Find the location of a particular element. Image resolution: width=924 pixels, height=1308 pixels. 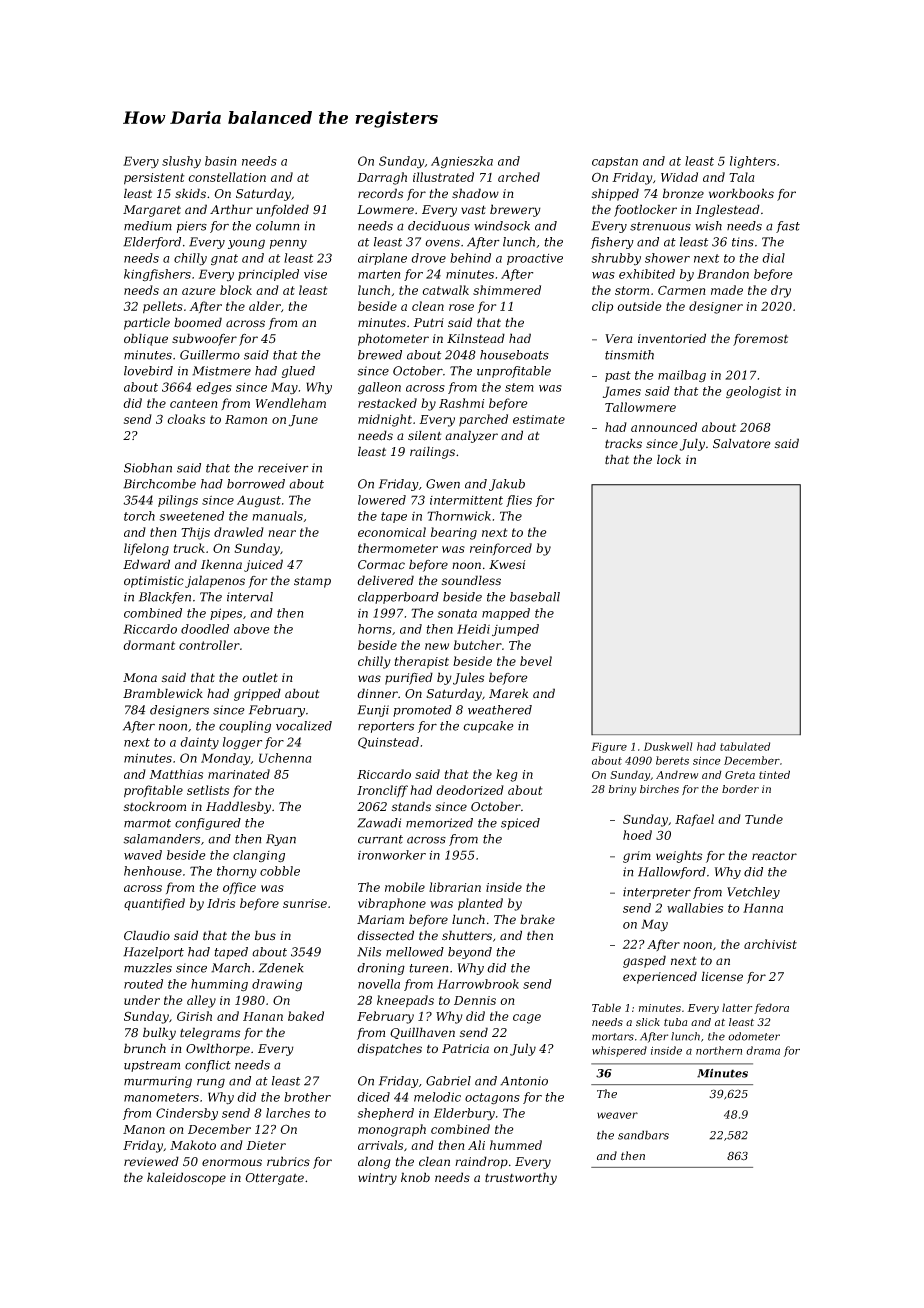

optimistic is located at coordinates (154, 582).
